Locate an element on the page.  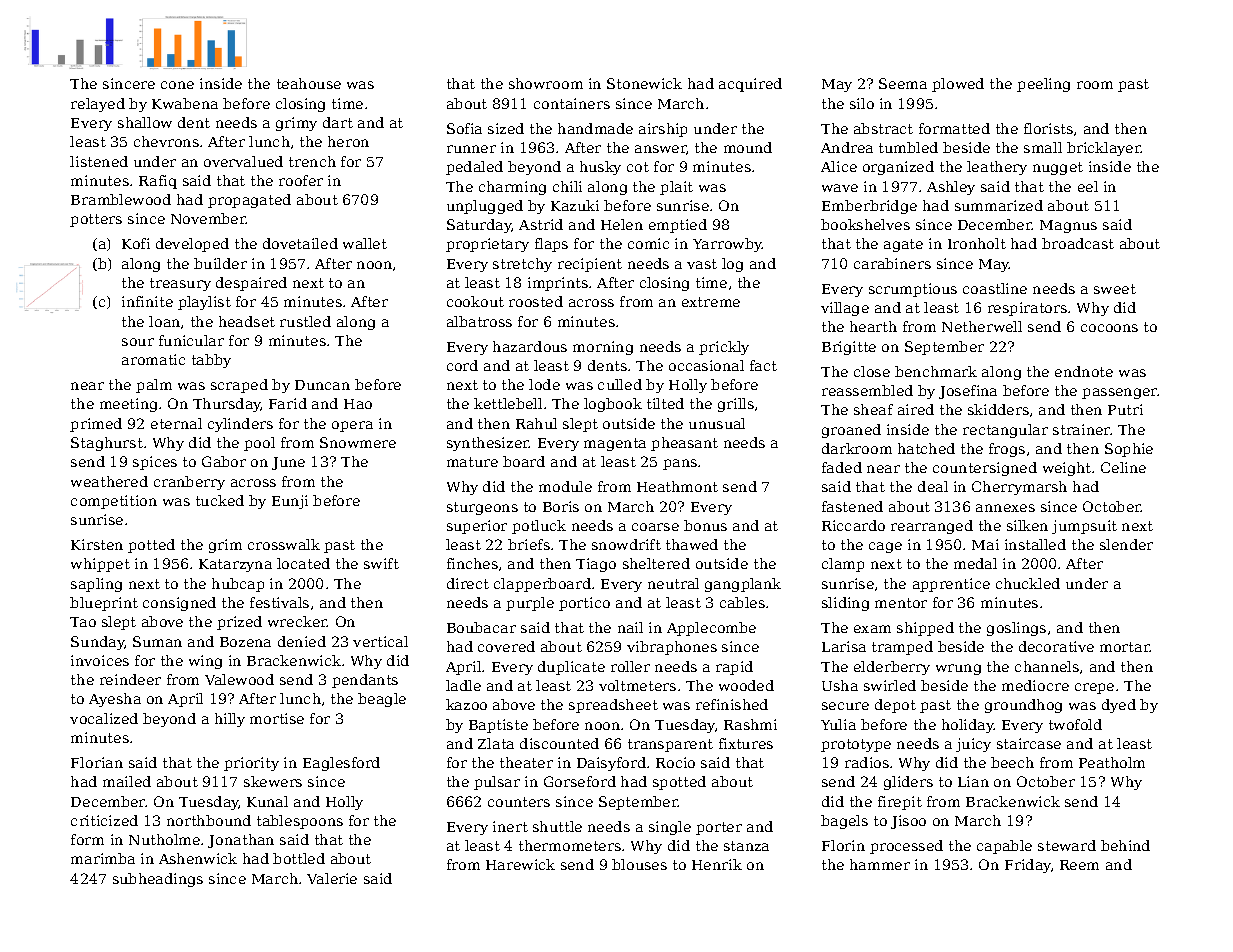
Rocio is located at coordinates (675, 762).
